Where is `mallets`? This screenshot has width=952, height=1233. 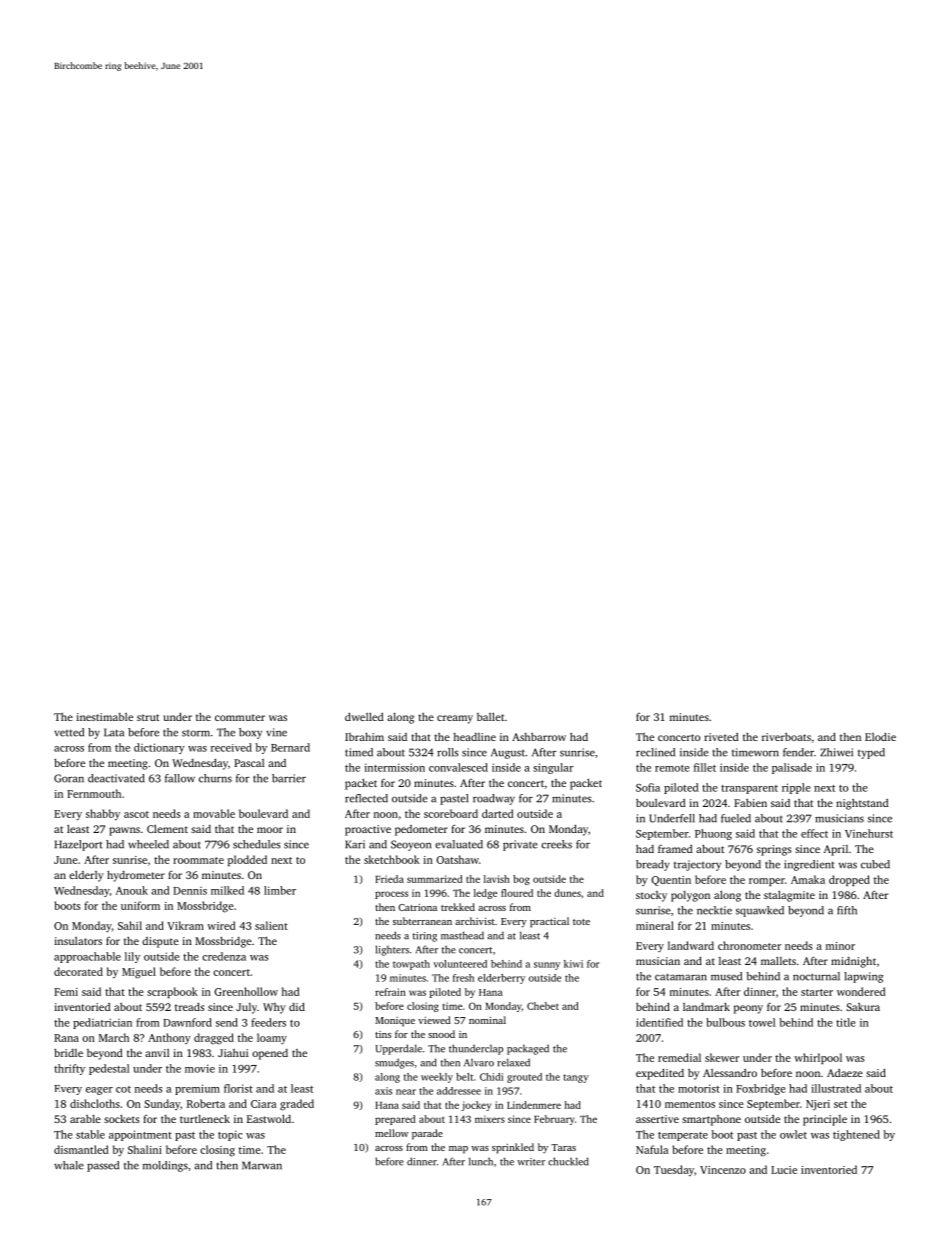 mallets is located at coordinates (778, 960).
